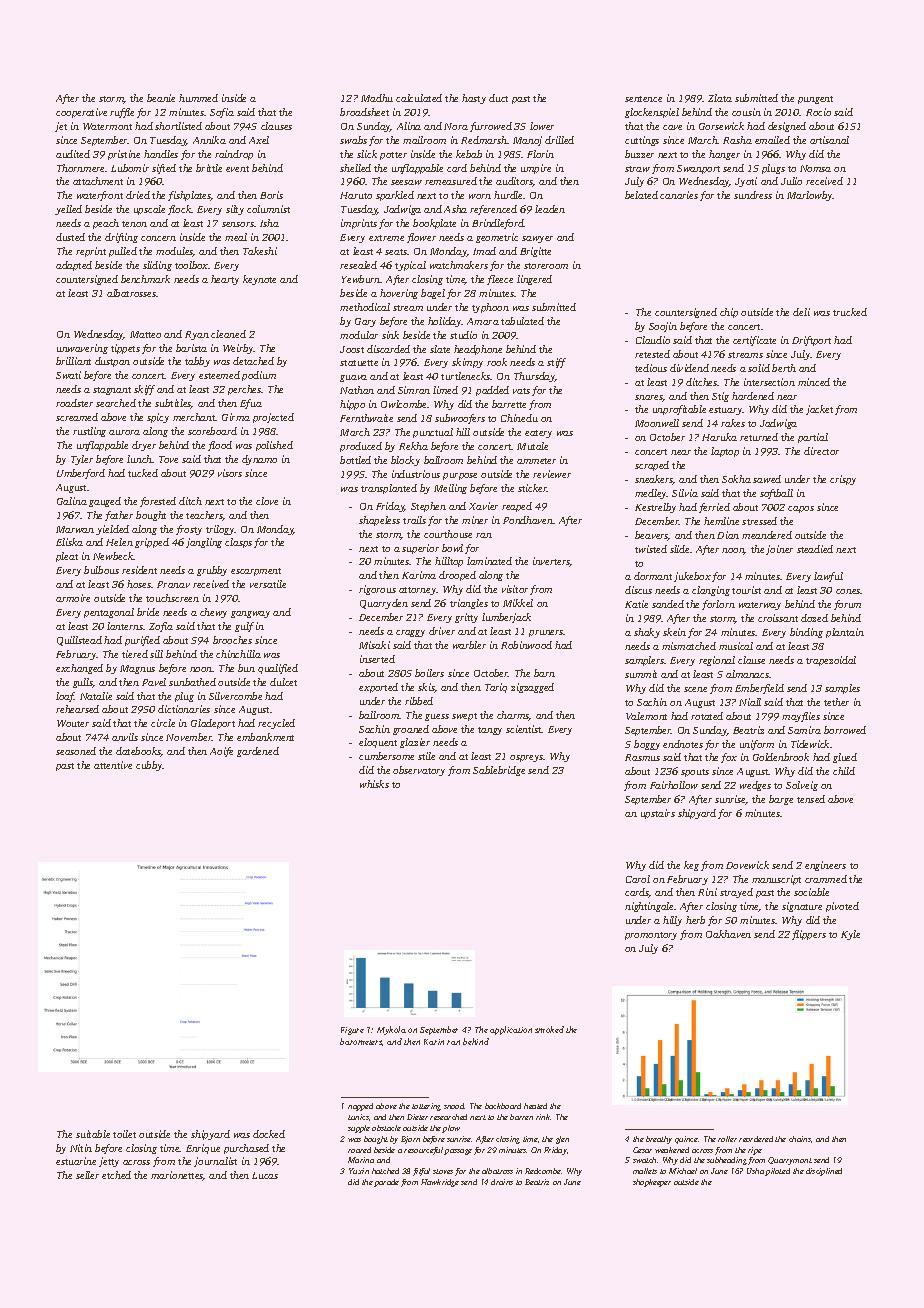 This document has width=924, height=1308. What do you see at coordinates (91, 252) in the document?
I see `reprint` at bounding box center [91, 252].
